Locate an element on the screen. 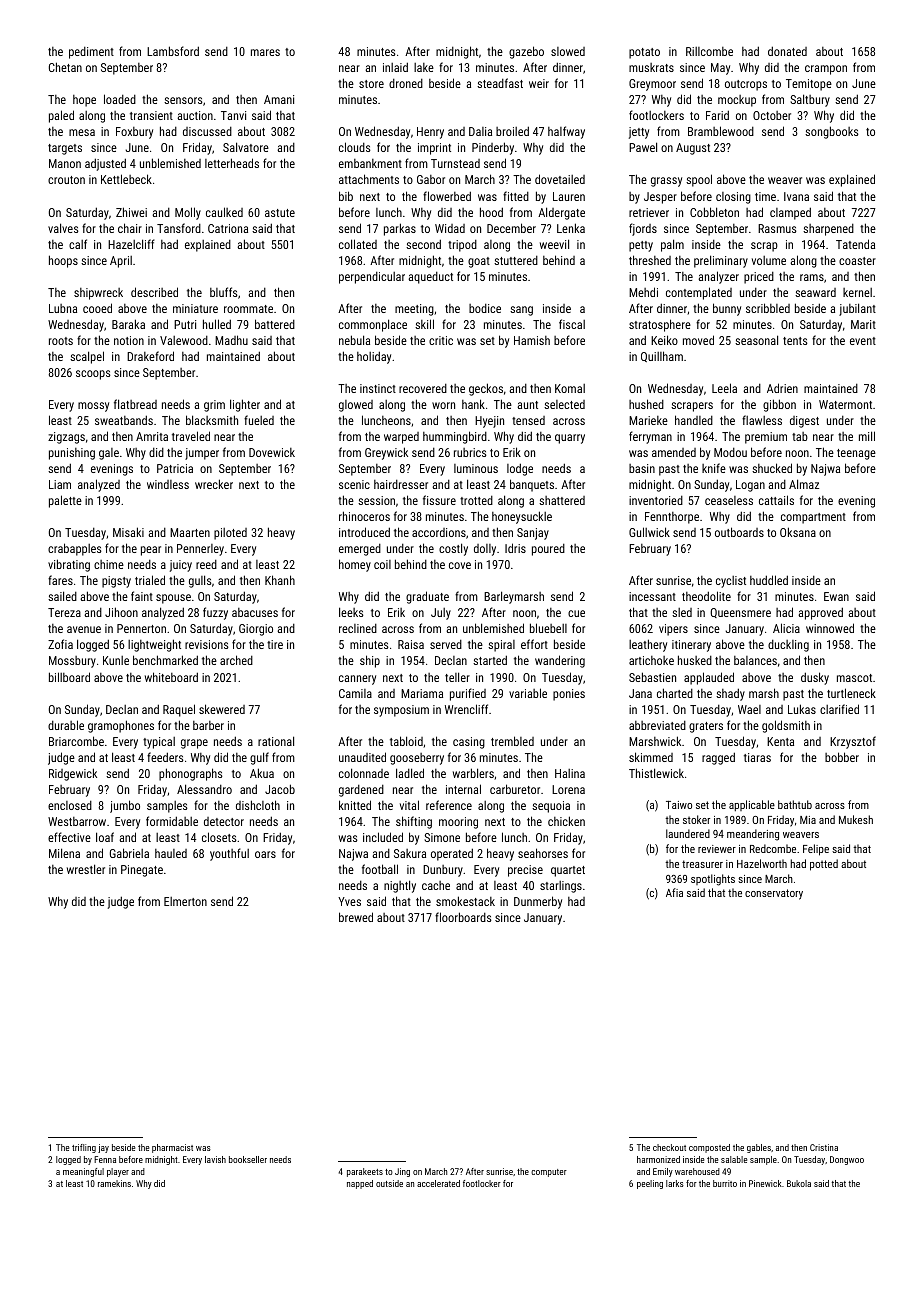 This screenshot has height=1308, width=924. Alicia is located at coordinates (786, 628).
